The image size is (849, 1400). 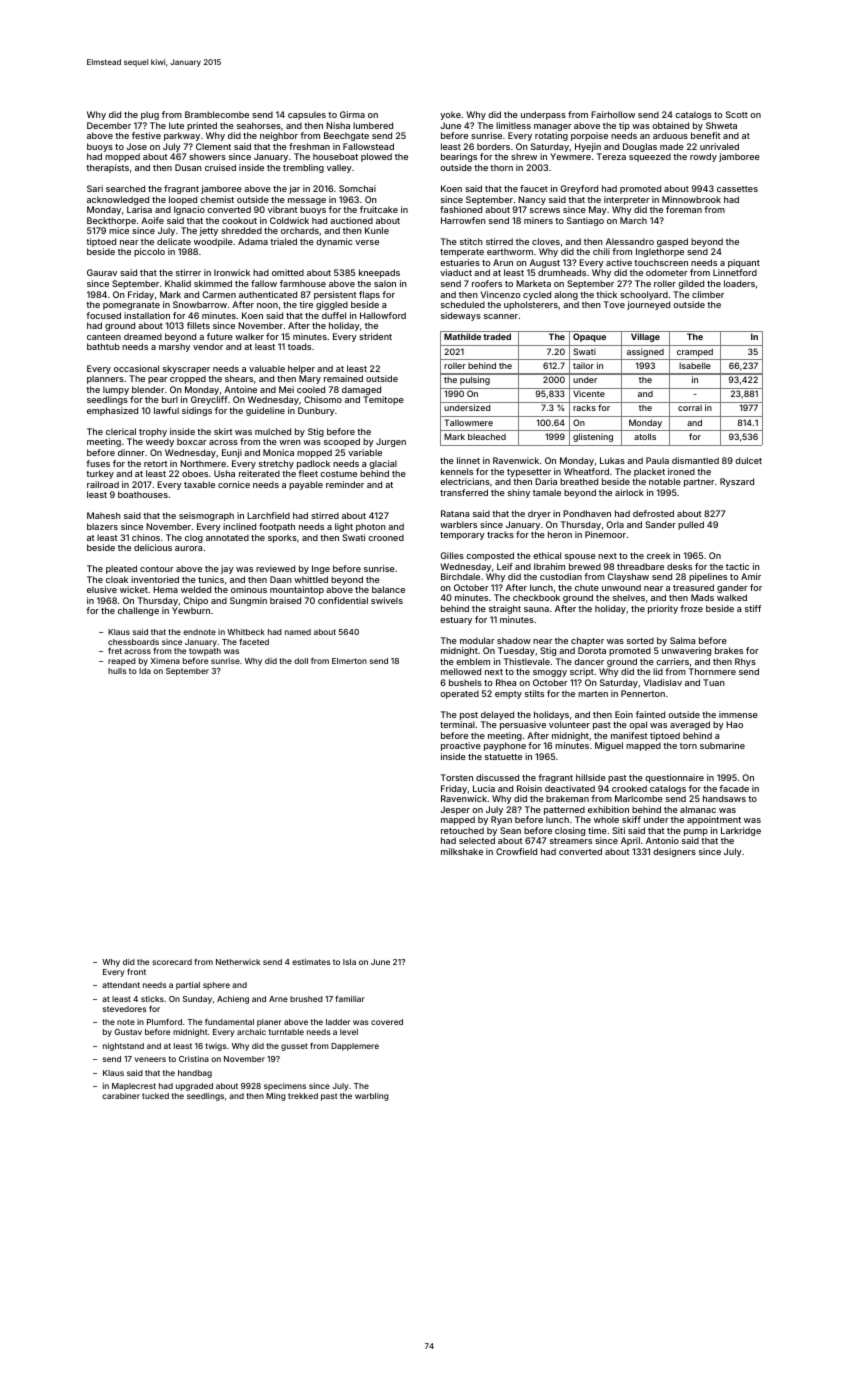 I want to click on climber, so click(x=708, y=294).
